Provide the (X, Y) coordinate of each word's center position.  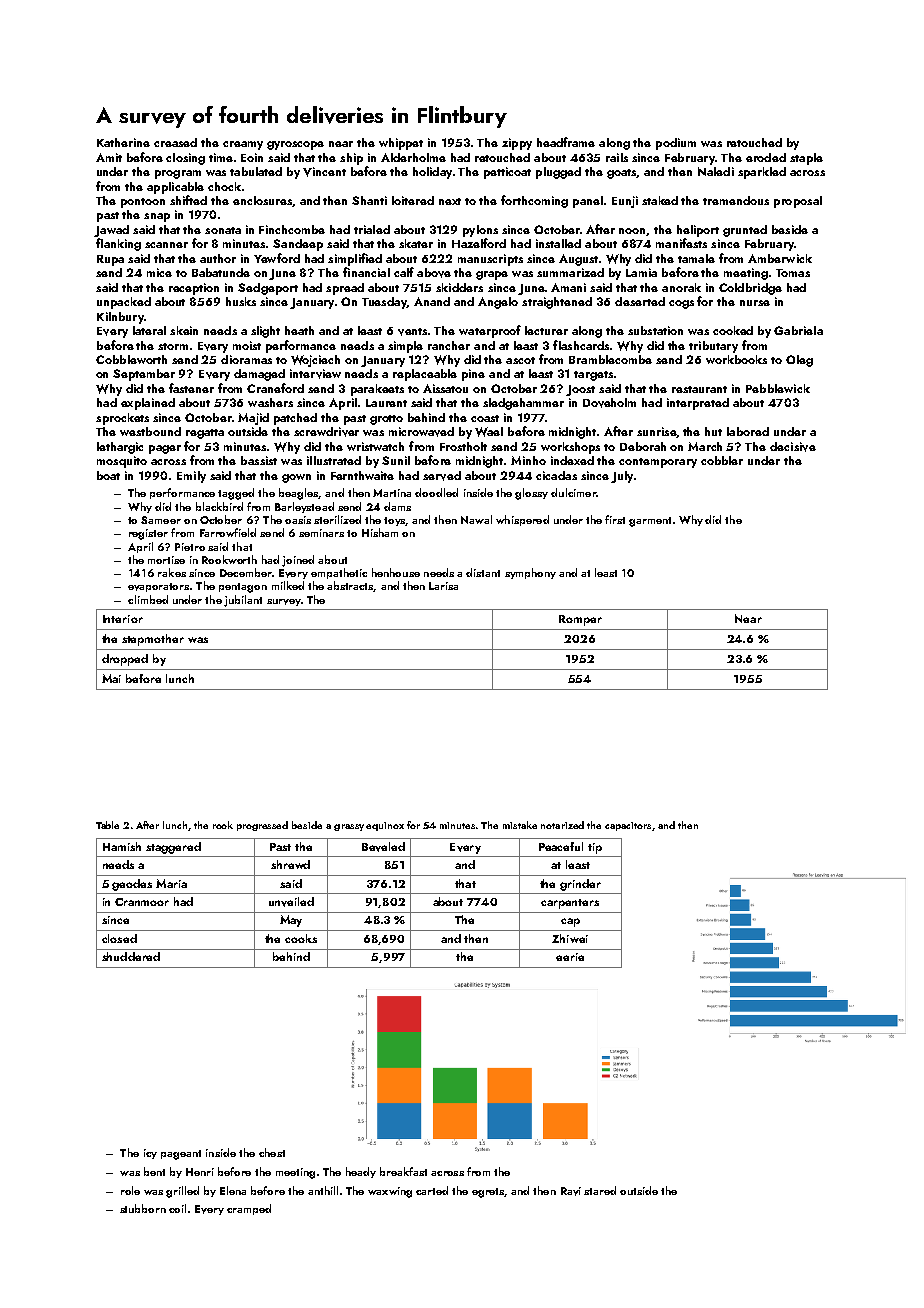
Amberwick (780, 258)
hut (713, 431)
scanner (166, 245)
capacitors (628, 826)
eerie (570, 957)
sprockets (122, 419)
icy (150, 1154)
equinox (385, 826)
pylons (480, 231)
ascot (520, 360)
